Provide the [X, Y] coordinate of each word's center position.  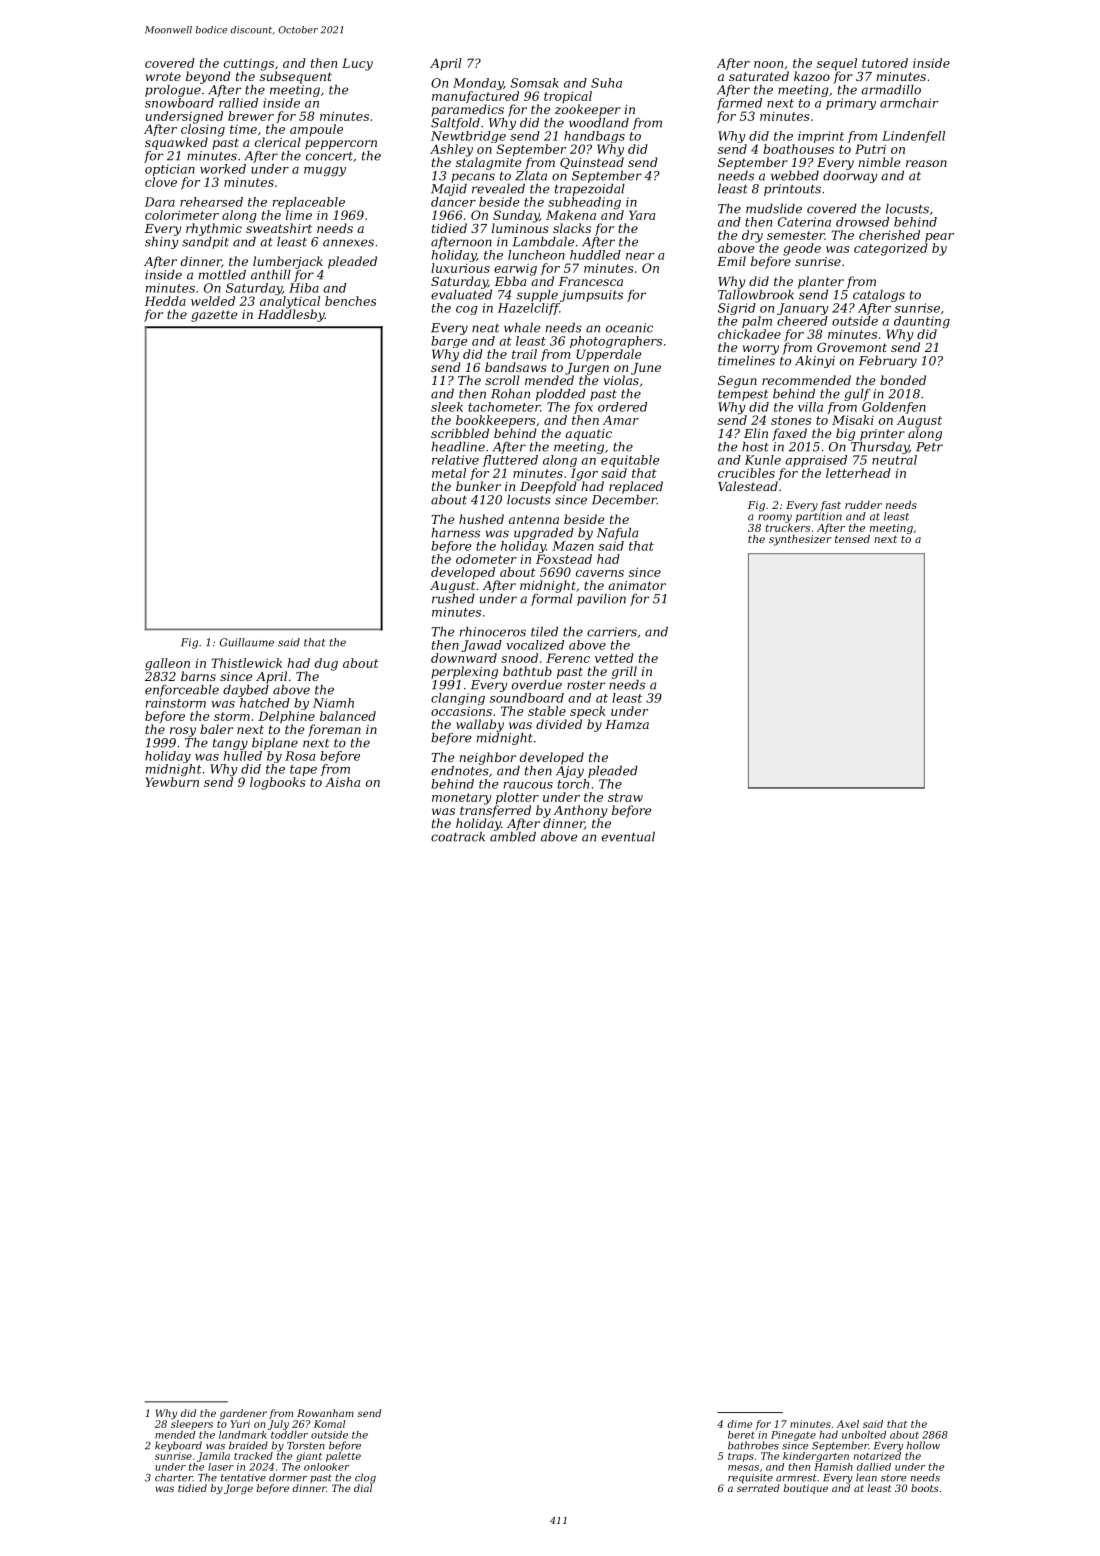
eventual [628, 837]
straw [625, 797]
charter [174, 1477]
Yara [642, 215]
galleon [167, 664]
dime [739, 1424]
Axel [848, 1424]
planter [821, 282]
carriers [612, 632]
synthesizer [800, 540]
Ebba [510, 281]
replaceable [309, 203]
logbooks [278, 783]
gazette [214, 316]
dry [752, 236]
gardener [243, 1414]
